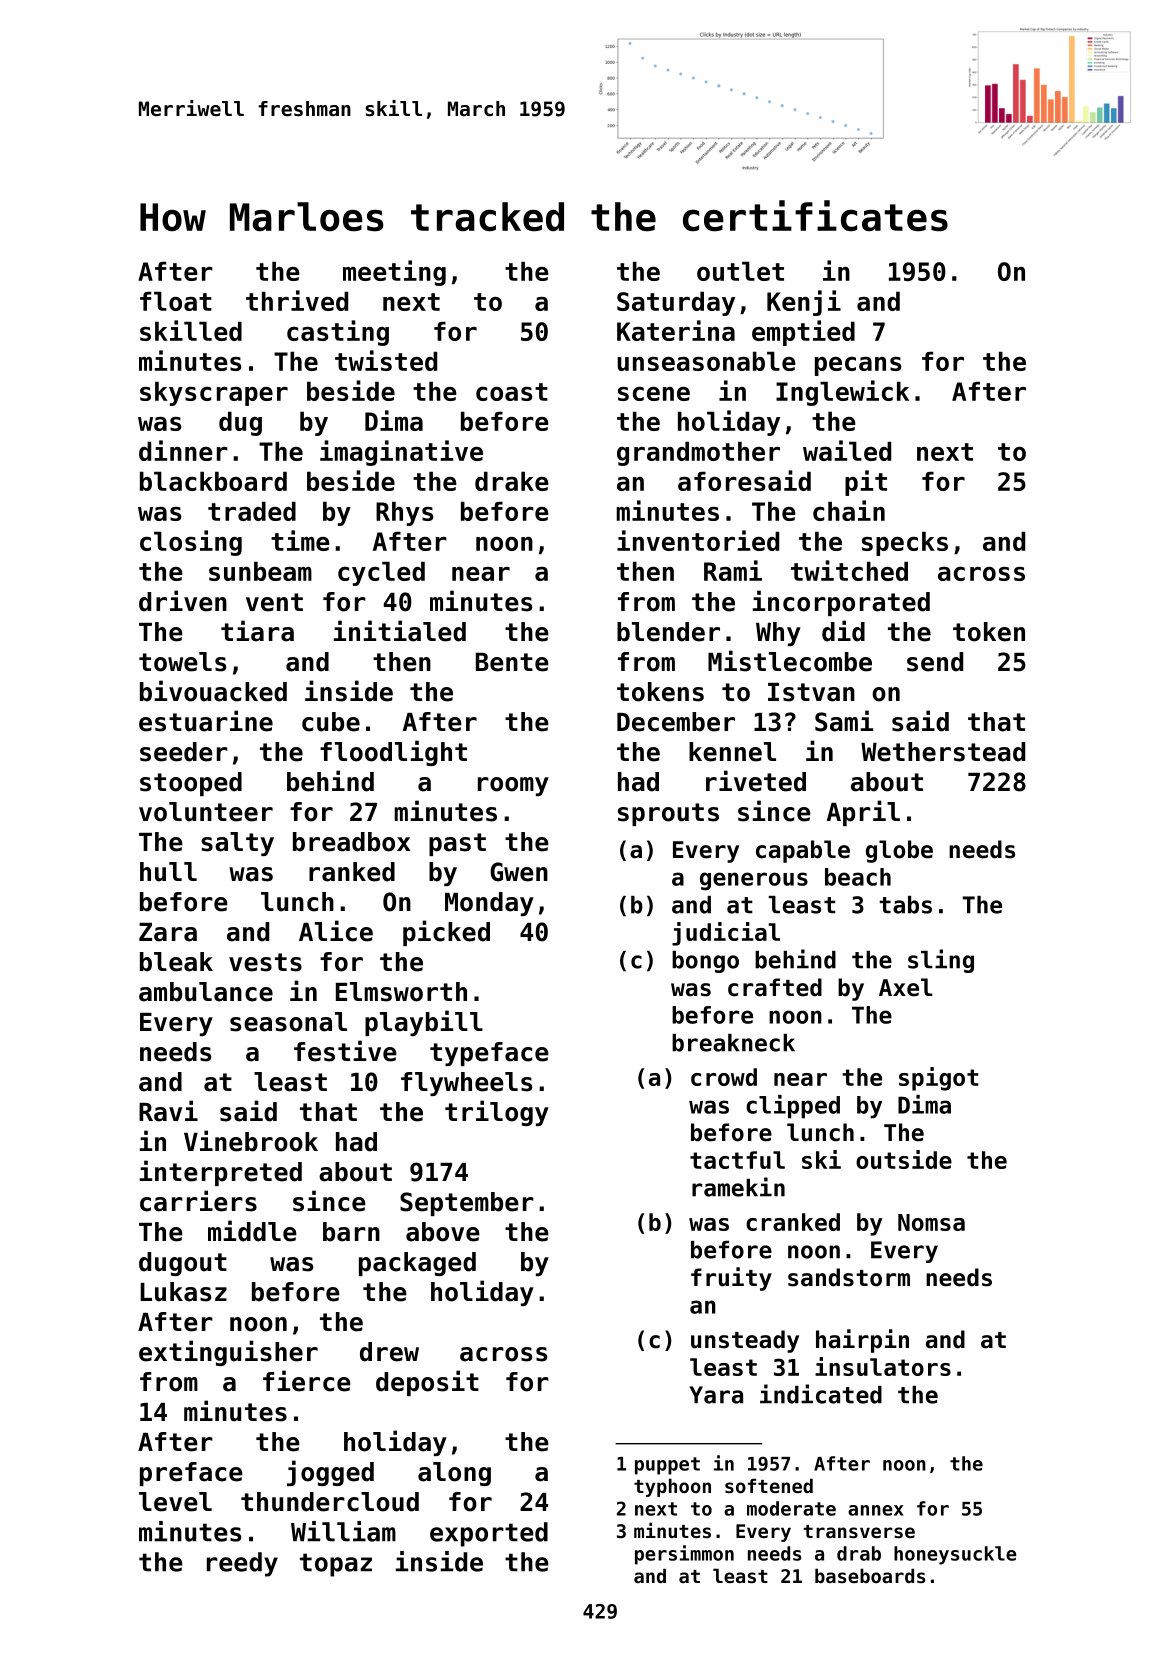  I want to click on wailed, so click(847, 450).
